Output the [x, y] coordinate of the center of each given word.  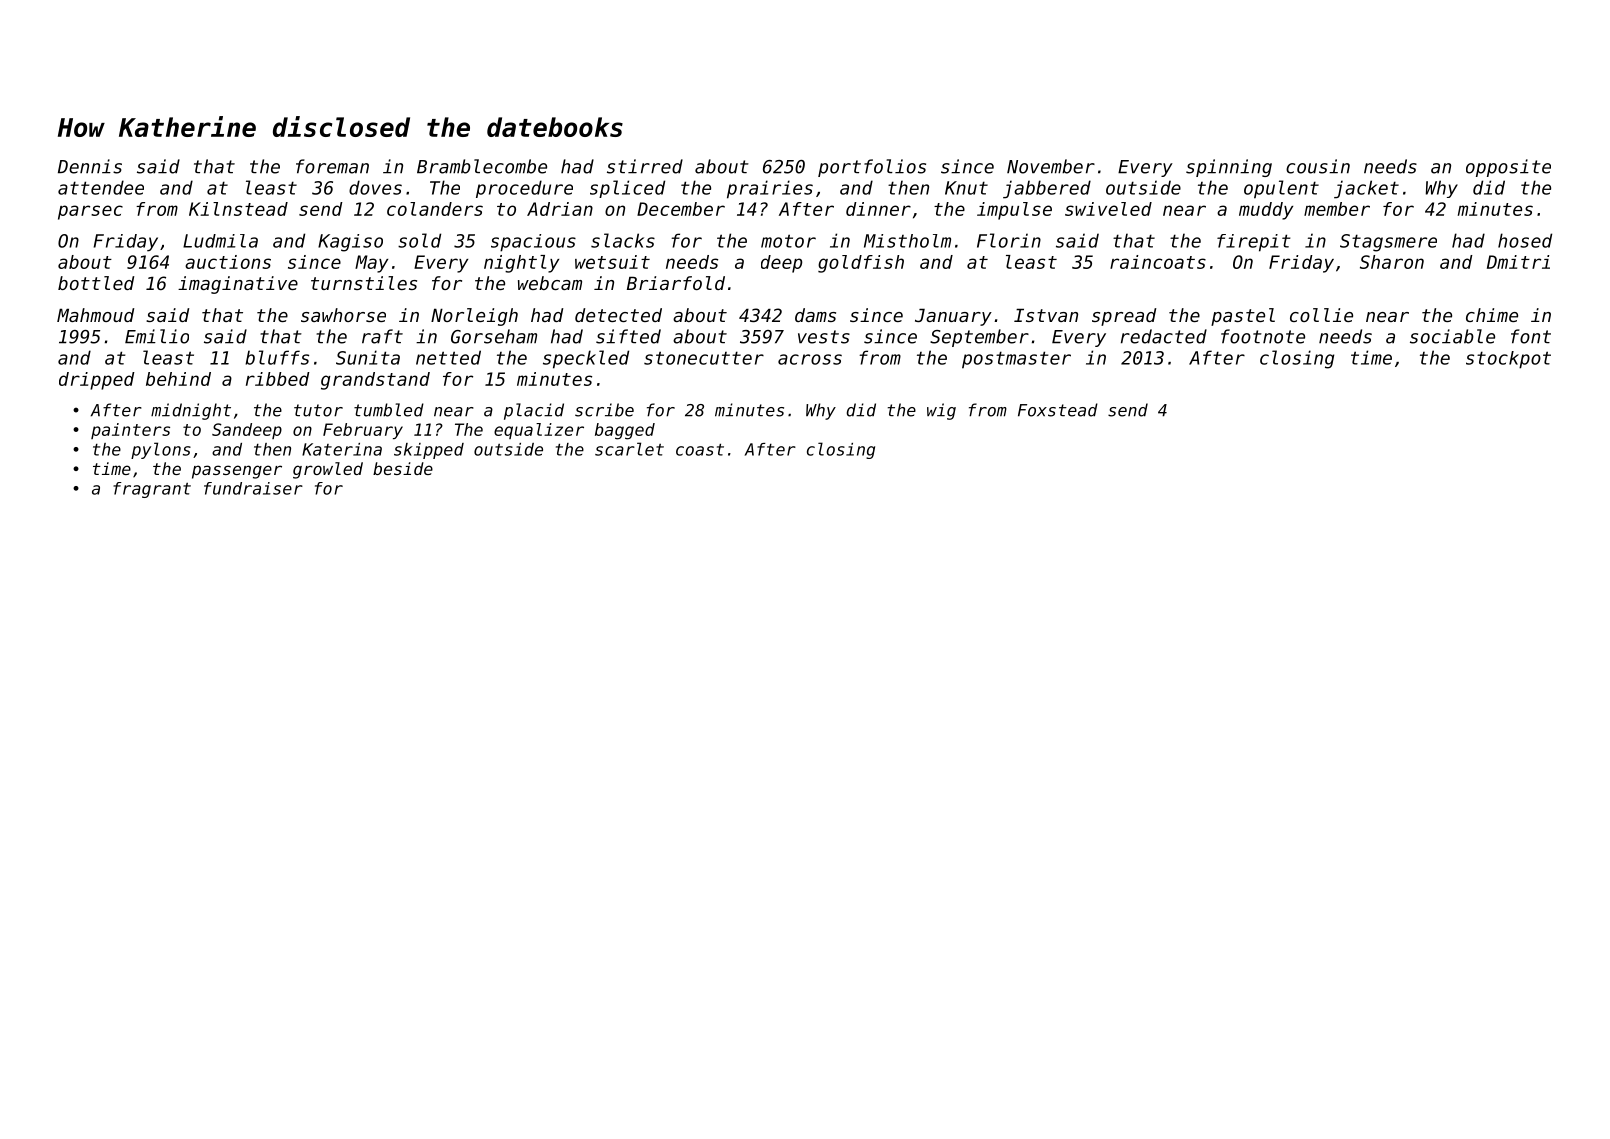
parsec [90, 212]
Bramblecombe [482, 166]
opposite [1508, 168]
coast [700, 450]
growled [328, 470]
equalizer [539, 431]
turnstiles [364, 283]
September [979, 338]
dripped [97, 381]
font [1531, 336]
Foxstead [1058, 410]
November [1051, 166]
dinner [878, 209]
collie [1321, 315]
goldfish [861, 264]
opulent [1281, 189]
